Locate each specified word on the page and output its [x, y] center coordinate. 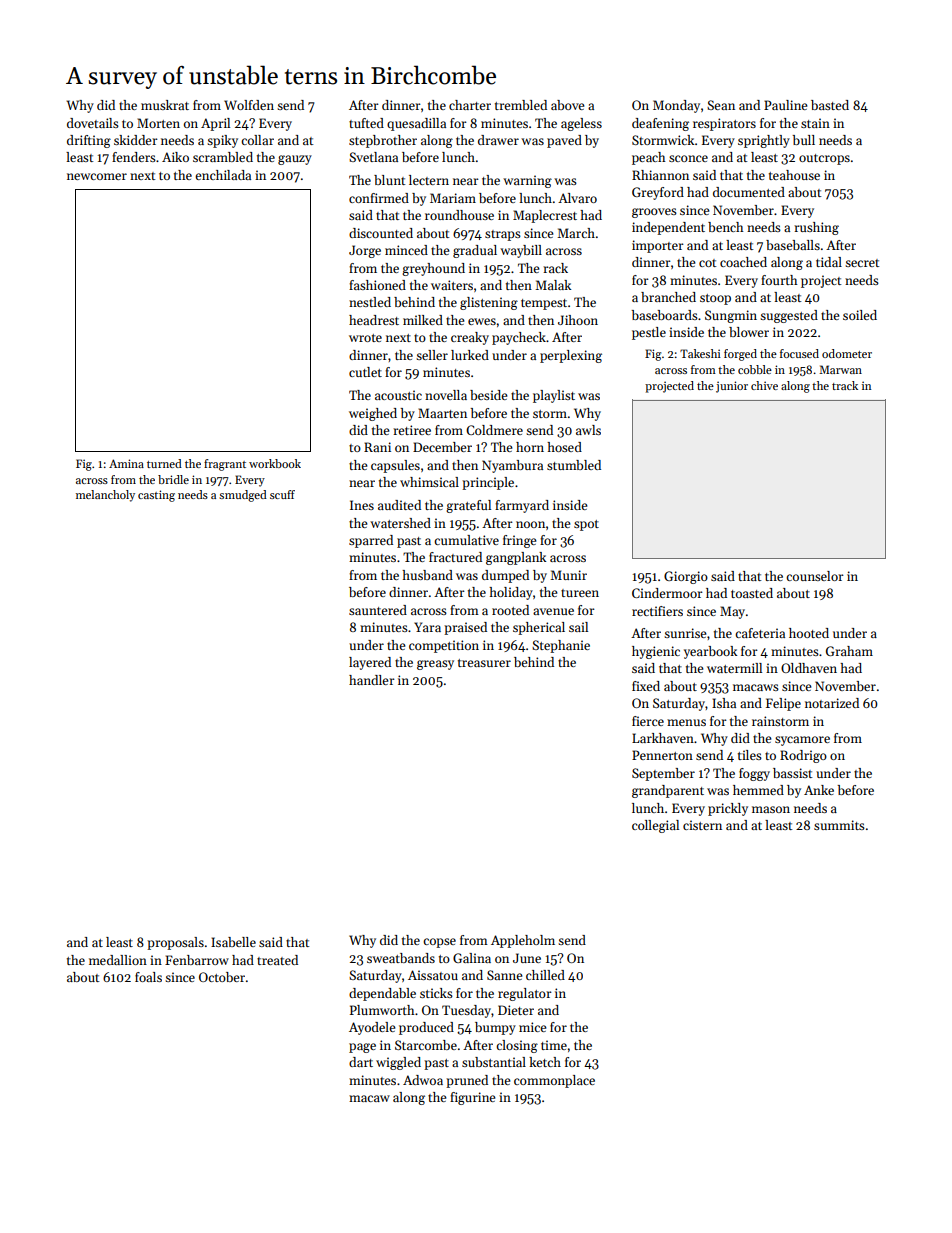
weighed [373, 414]
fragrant [225, 465]
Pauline [785, 105]
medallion [118, 960]
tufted [366, 123]
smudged [243, 496]
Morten [158, 123]
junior [732, 387]
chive [764, 385]
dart [361, 1062]
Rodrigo [803, 756]
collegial [655, 826]
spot [586, 525]
